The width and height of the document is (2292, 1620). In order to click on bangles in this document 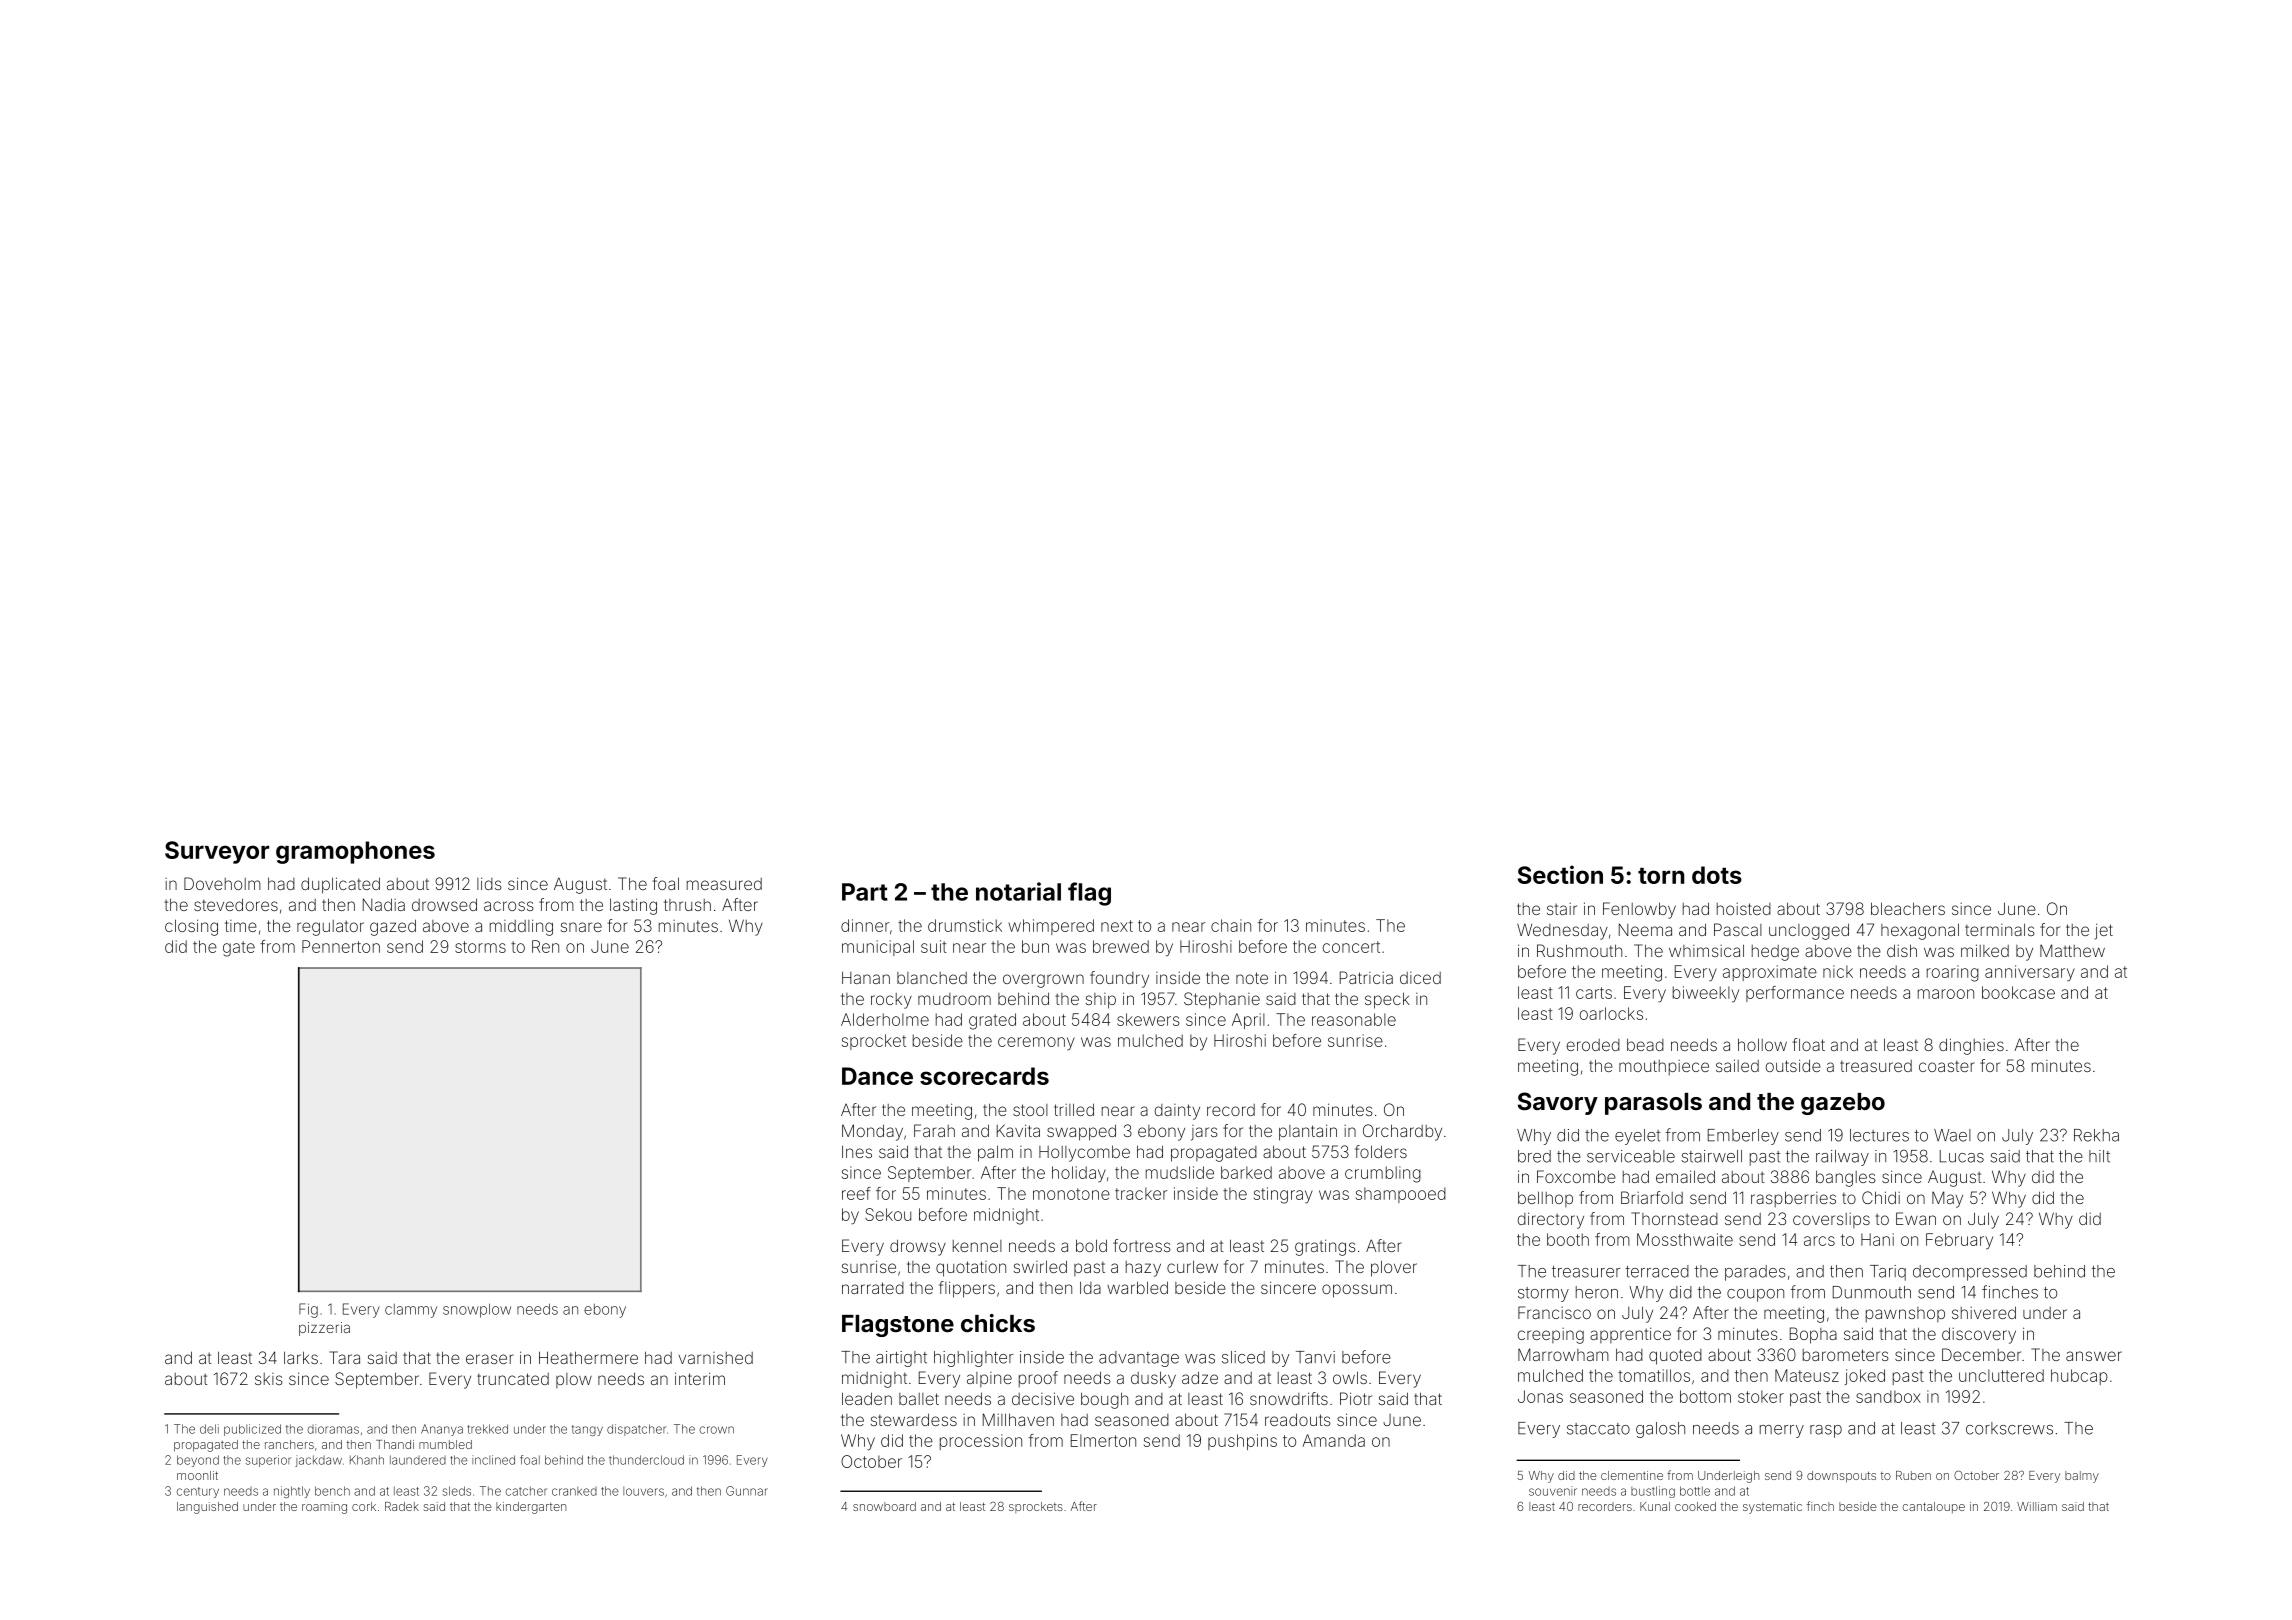, I will do `click(1846, 1178)`.
